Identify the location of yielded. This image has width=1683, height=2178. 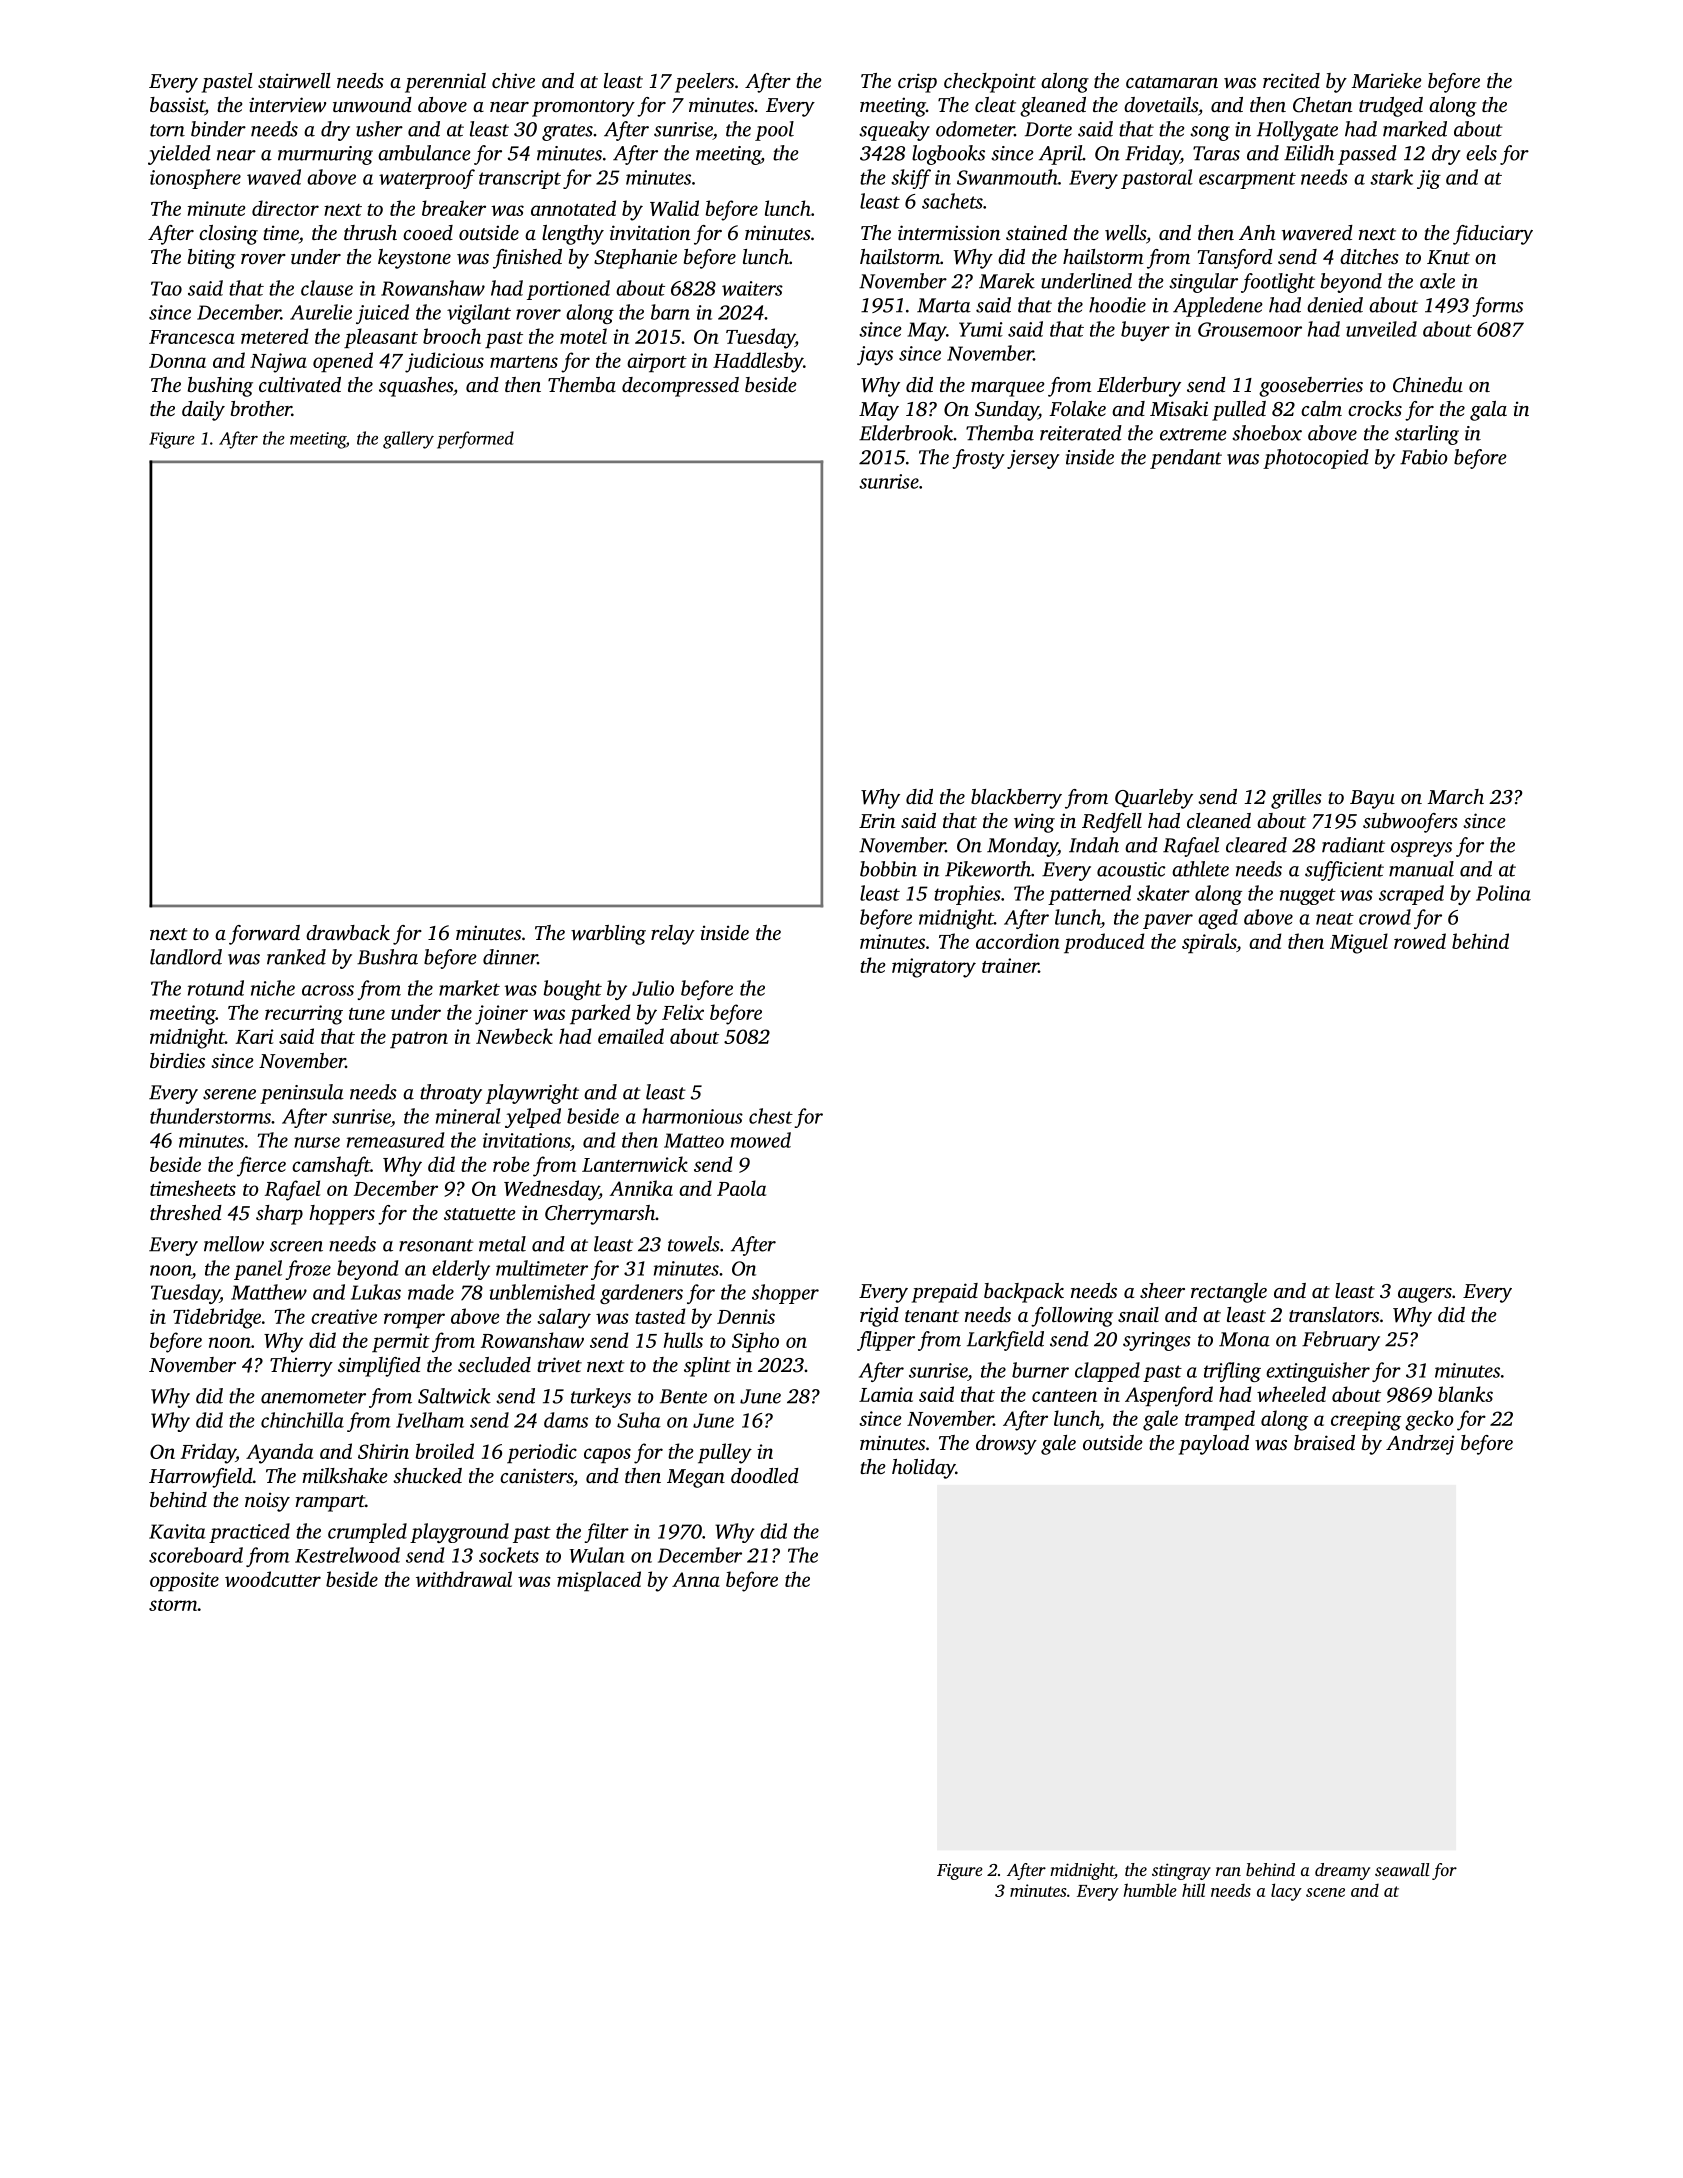
(179, 155).
